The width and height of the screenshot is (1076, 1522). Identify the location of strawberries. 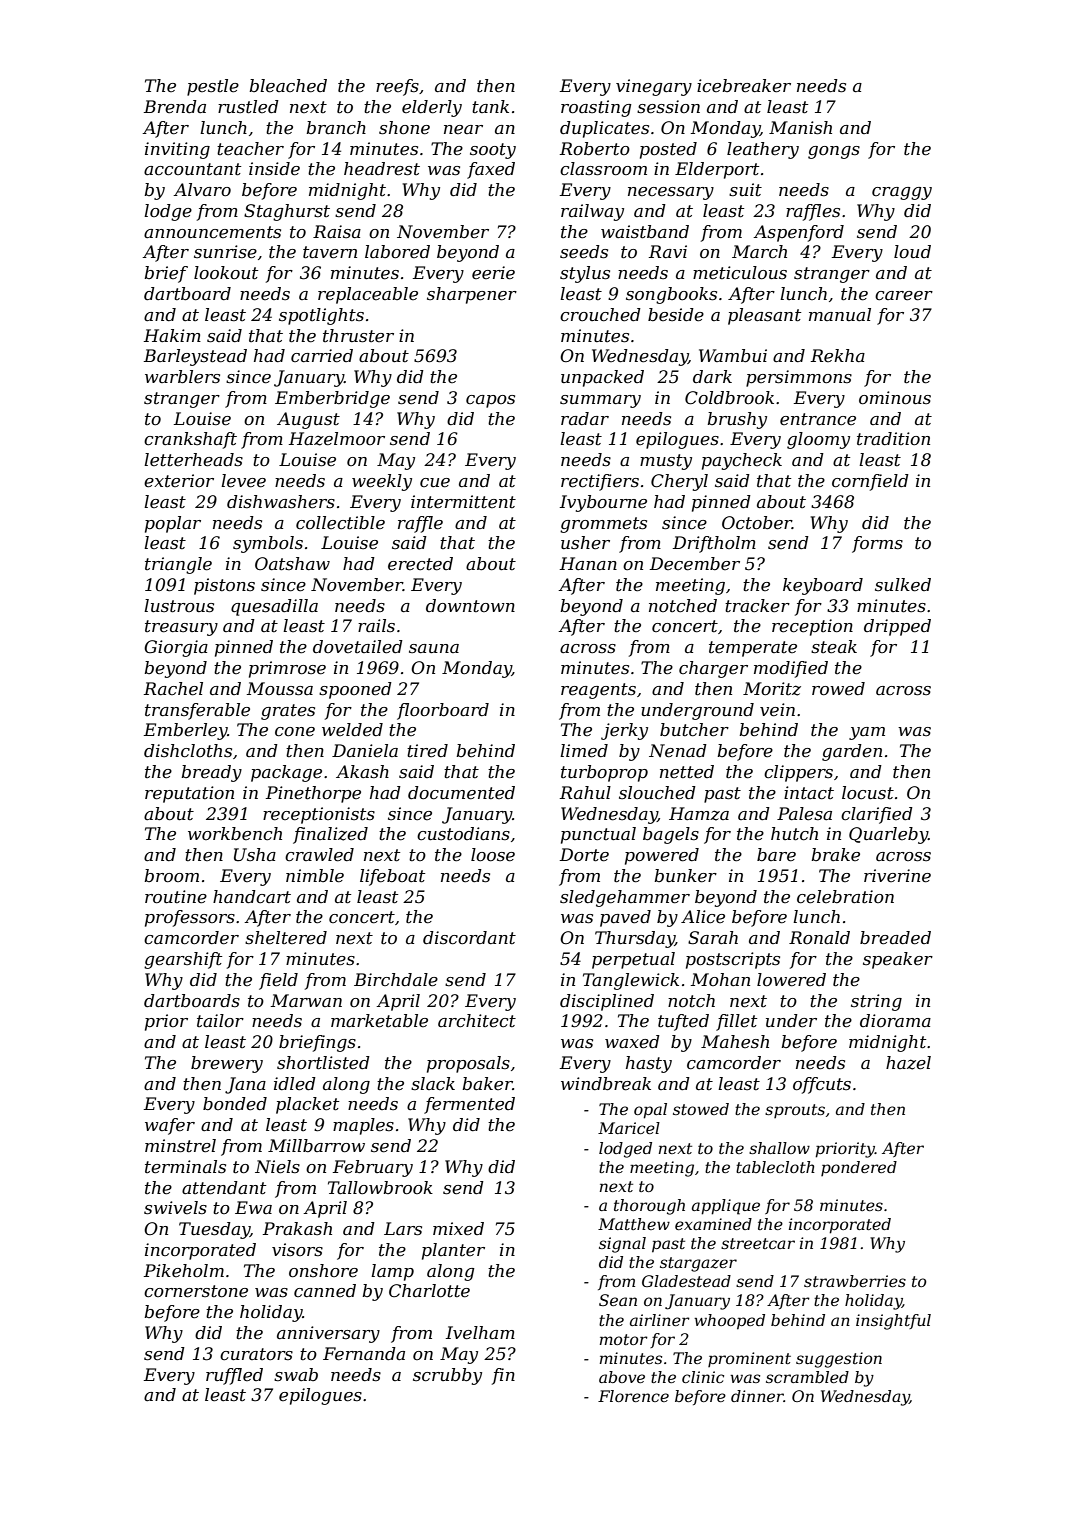
(855, 1281).
